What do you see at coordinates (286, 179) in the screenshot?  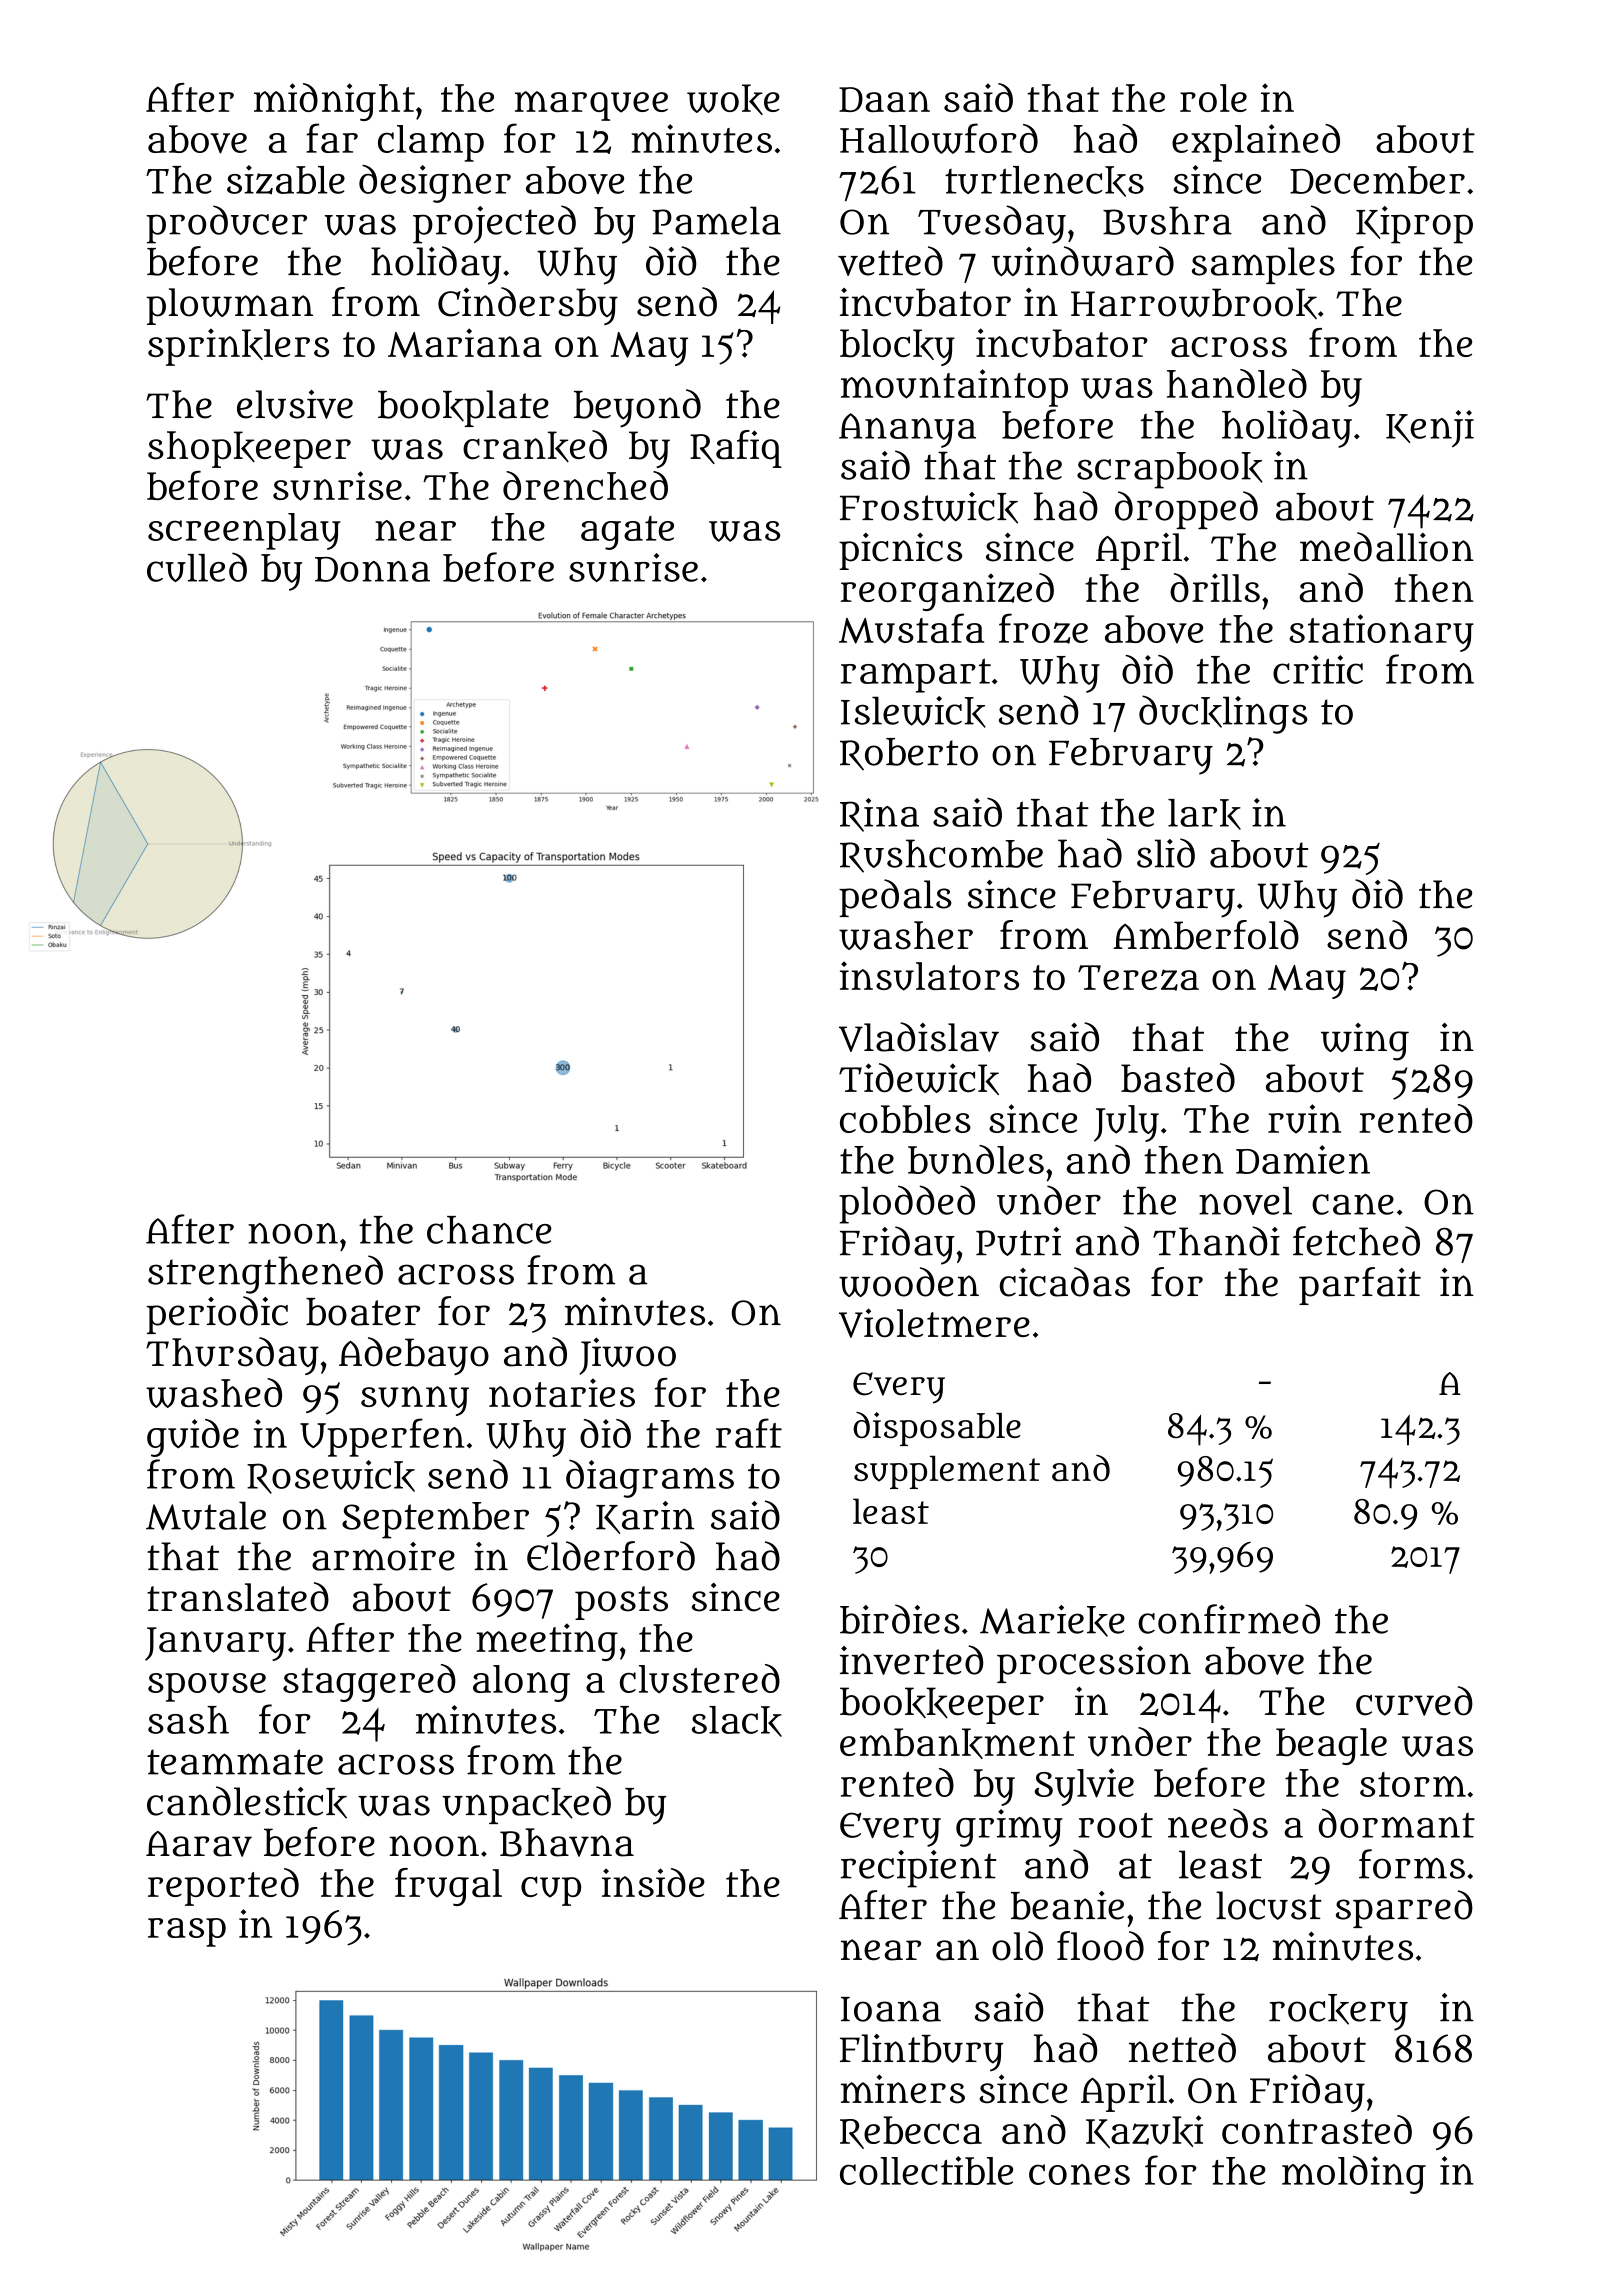 I see `sizable` at bounding box center [286, 179].
